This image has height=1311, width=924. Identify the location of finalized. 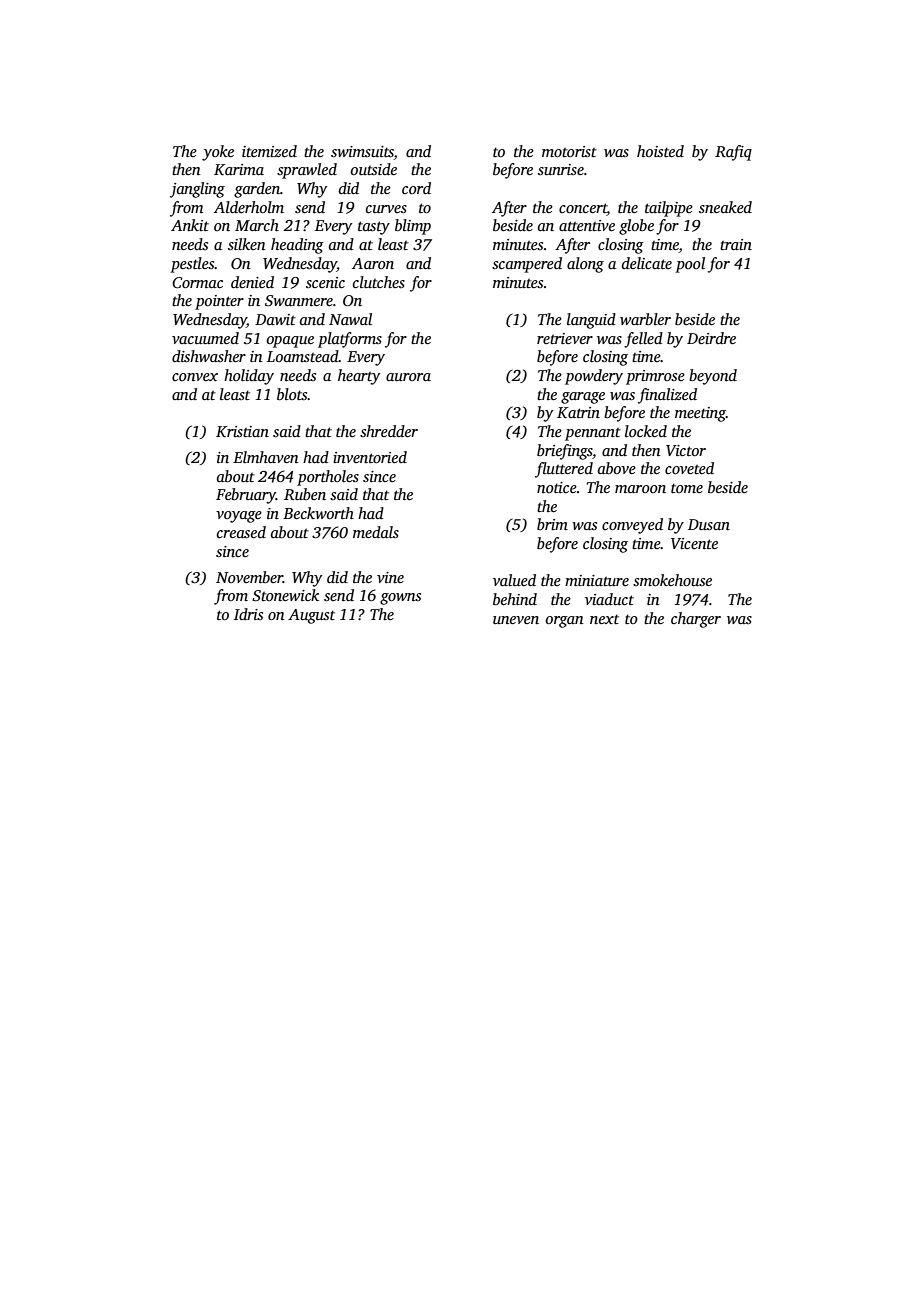
(667, 396).
